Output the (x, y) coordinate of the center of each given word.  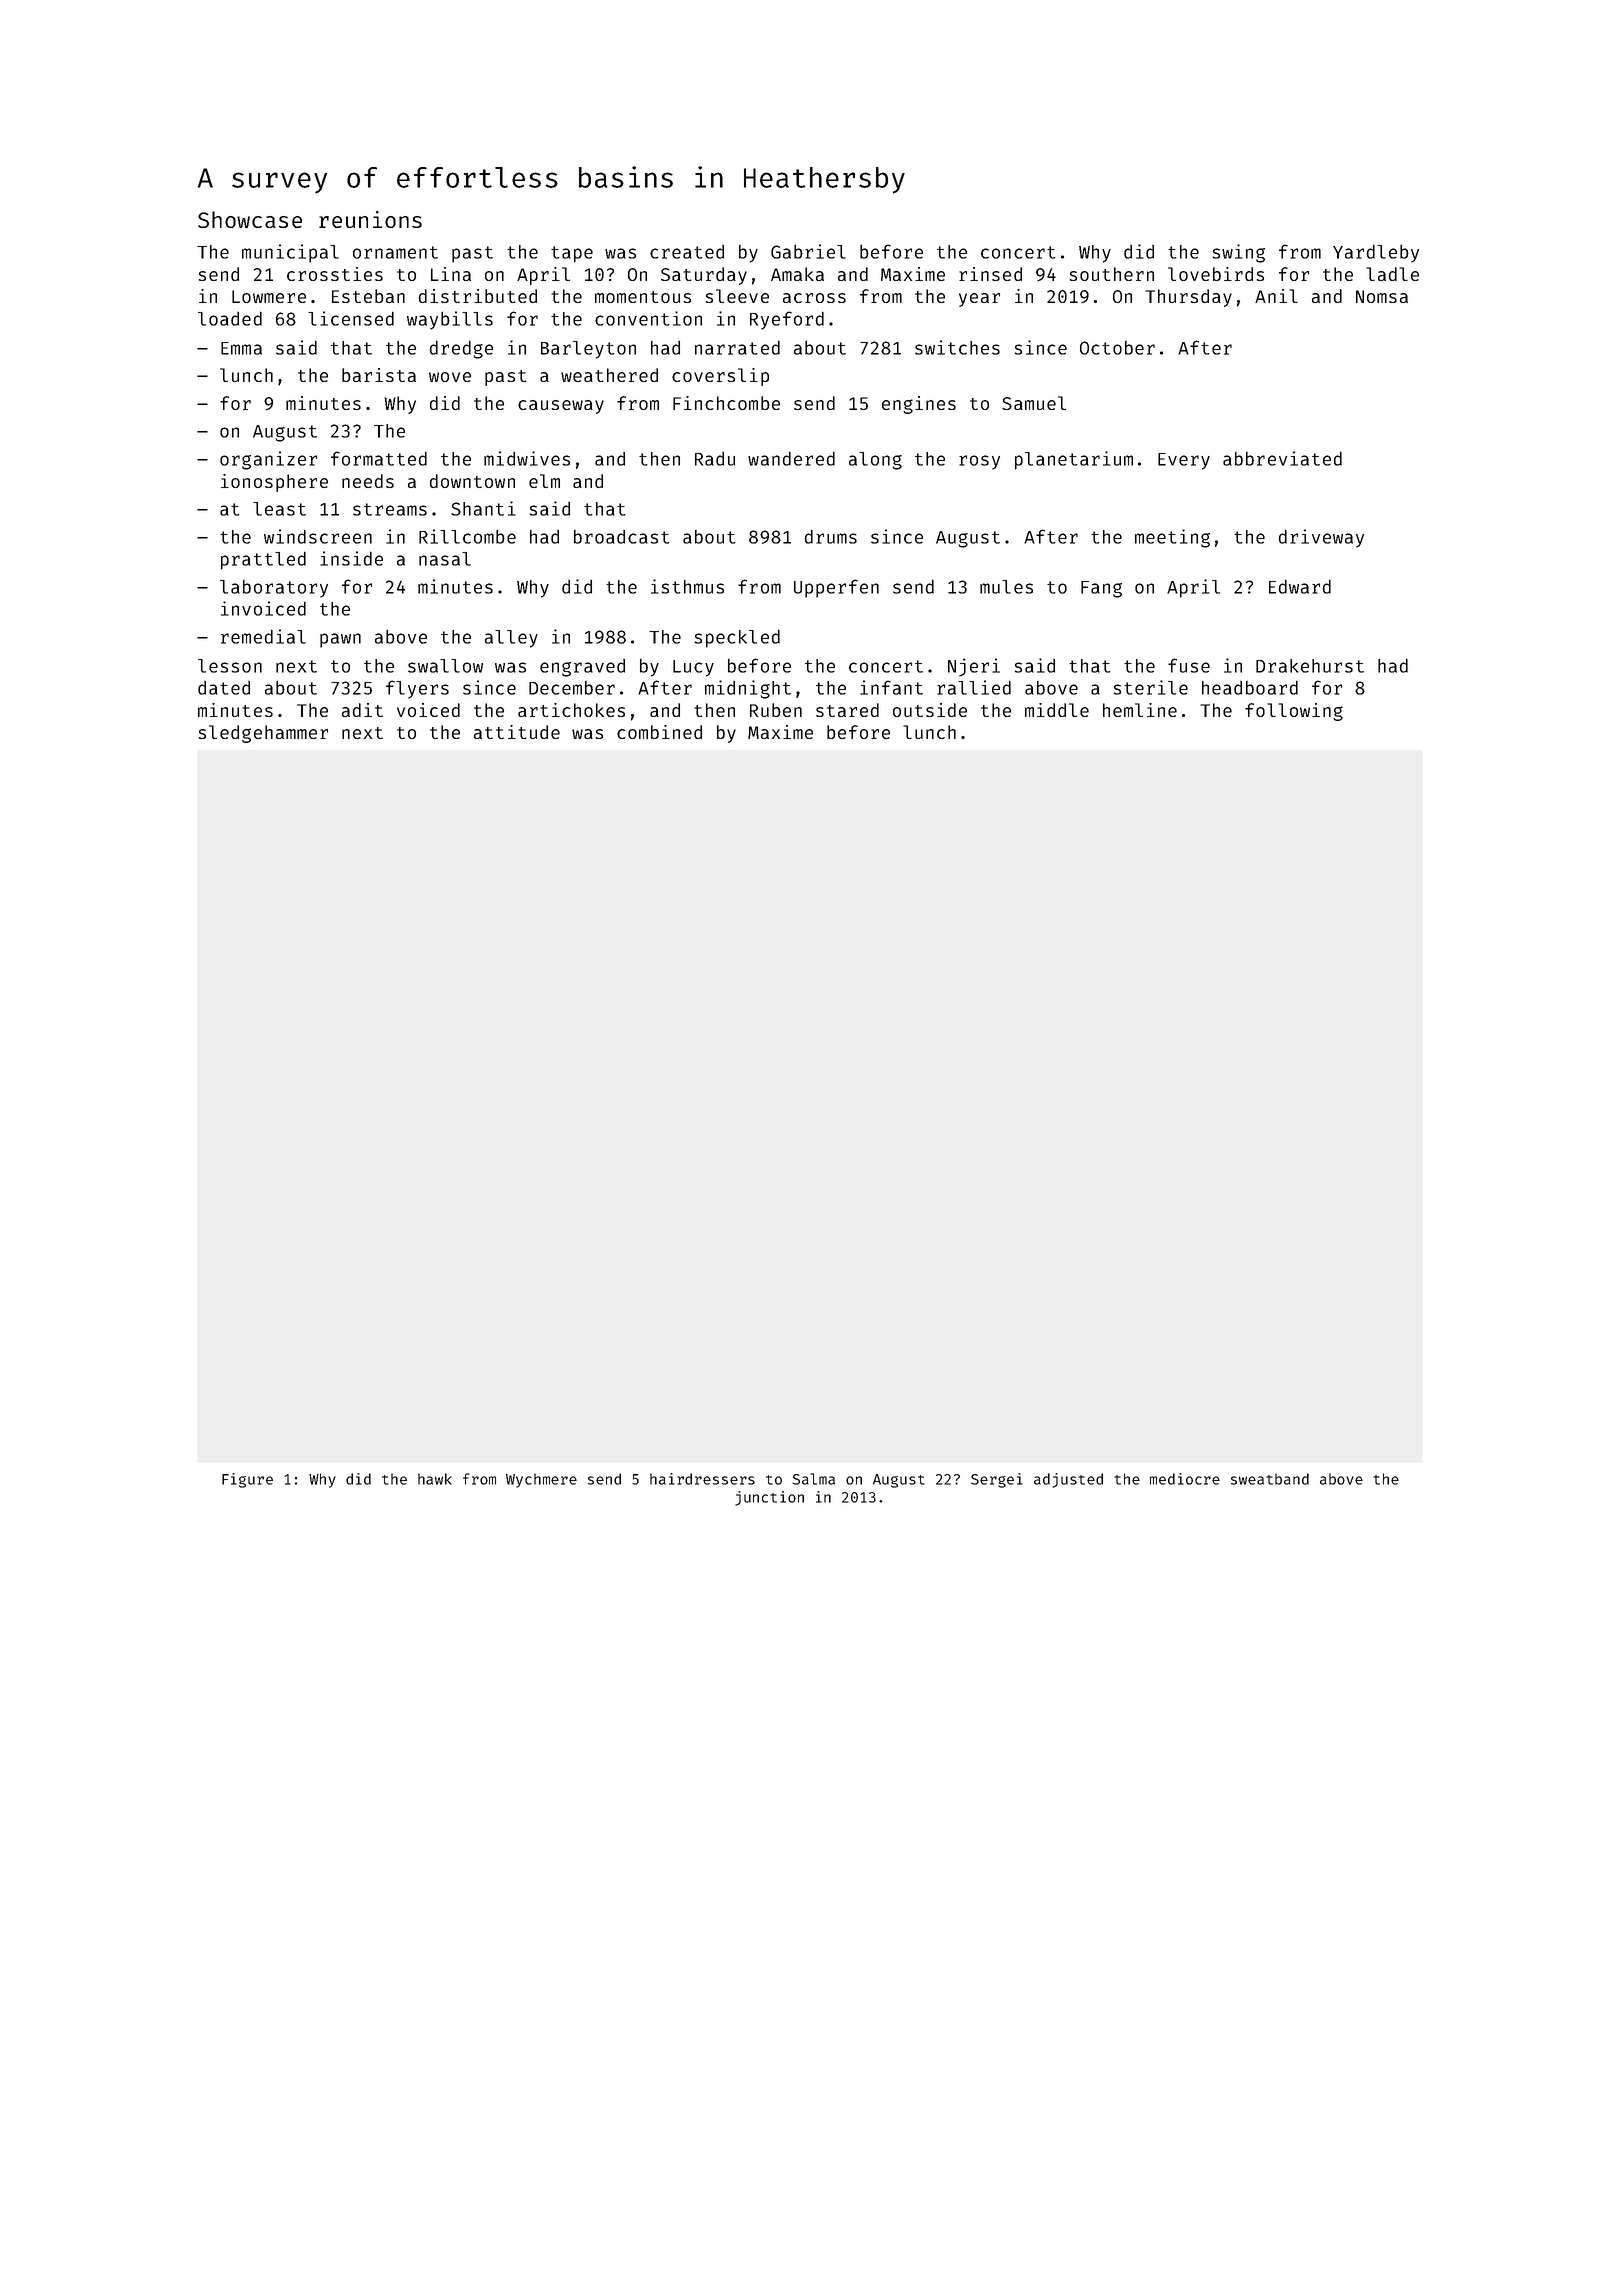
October (1117, 348)
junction (769, 1498)
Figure (247, 1480)
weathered (609, 375)
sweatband (1270, 1479)
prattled (263, 560)
